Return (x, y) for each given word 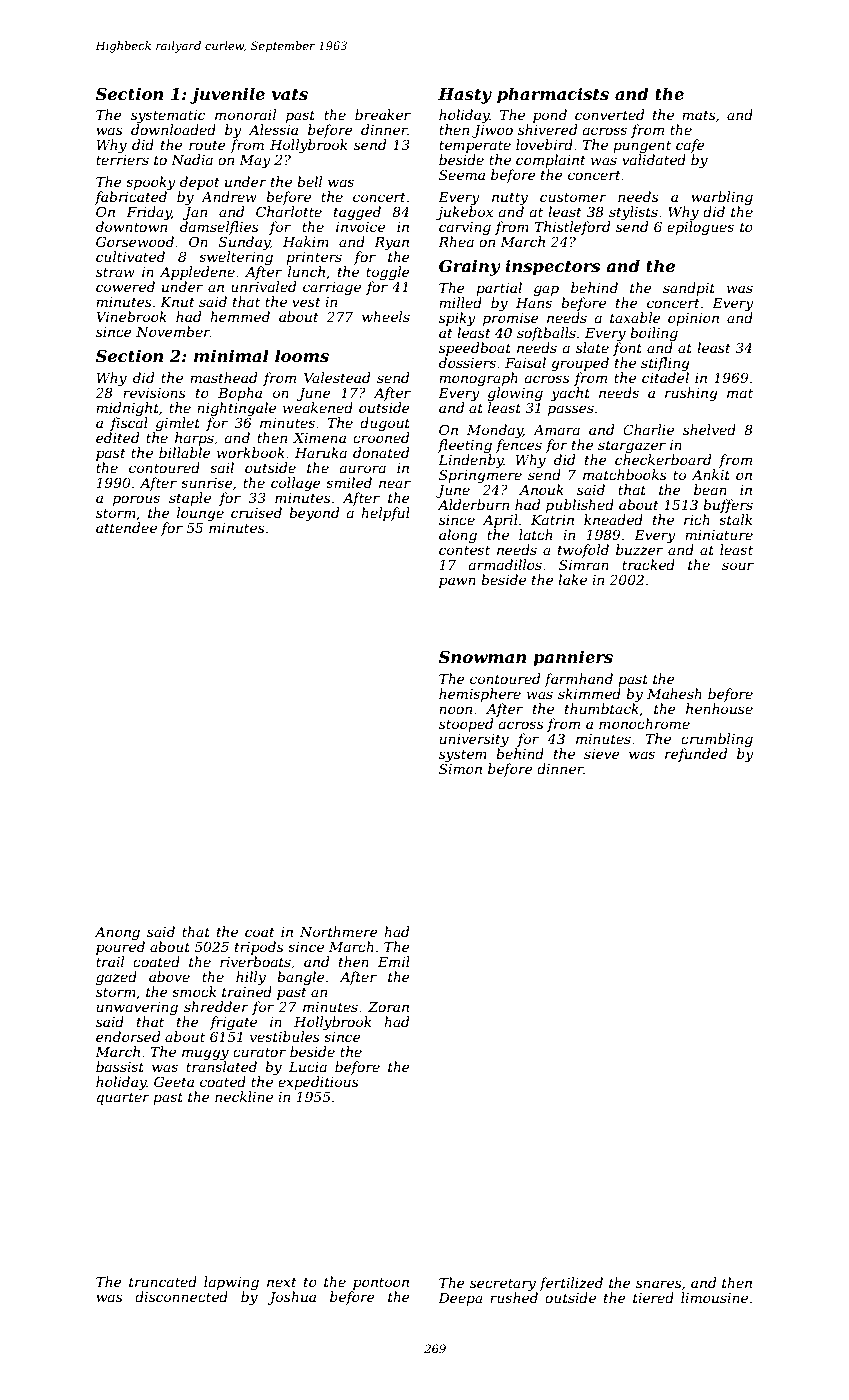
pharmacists (553, 95)
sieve (602, 754)
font (627, 349)
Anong (117, 933)
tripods (259, 948)
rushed (514, 1297)
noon (455, 710)
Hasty (465, 96)
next (282, 1282)
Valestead (337, 377)
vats (290, 94)
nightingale (236, 409)
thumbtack (602, 708)
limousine (714, 1297)
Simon (460, 768)
